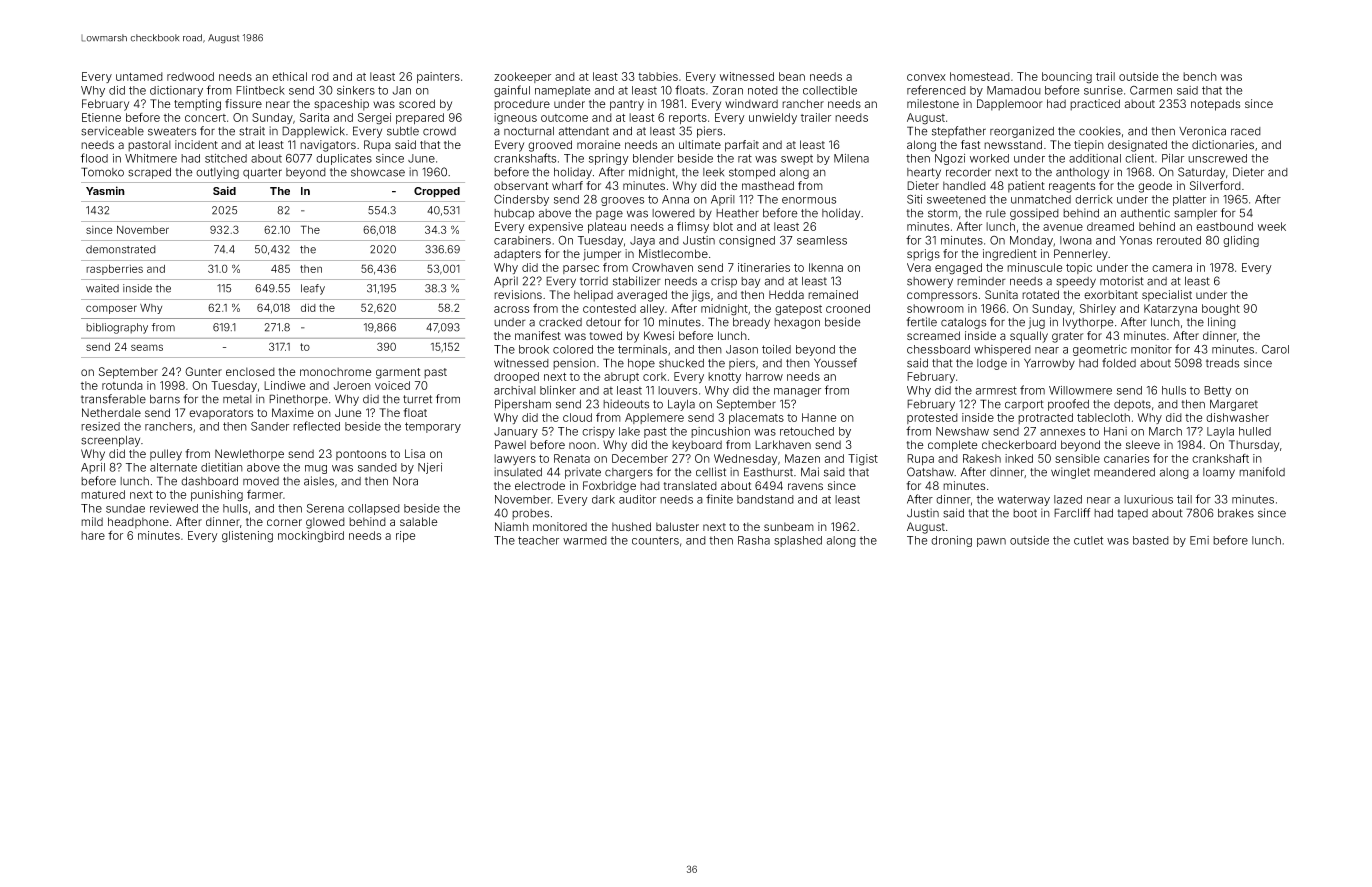  What do you see at coordinates (190, 76) in the screenshot?
I see `redwood` at bounding box center [190, 76].
